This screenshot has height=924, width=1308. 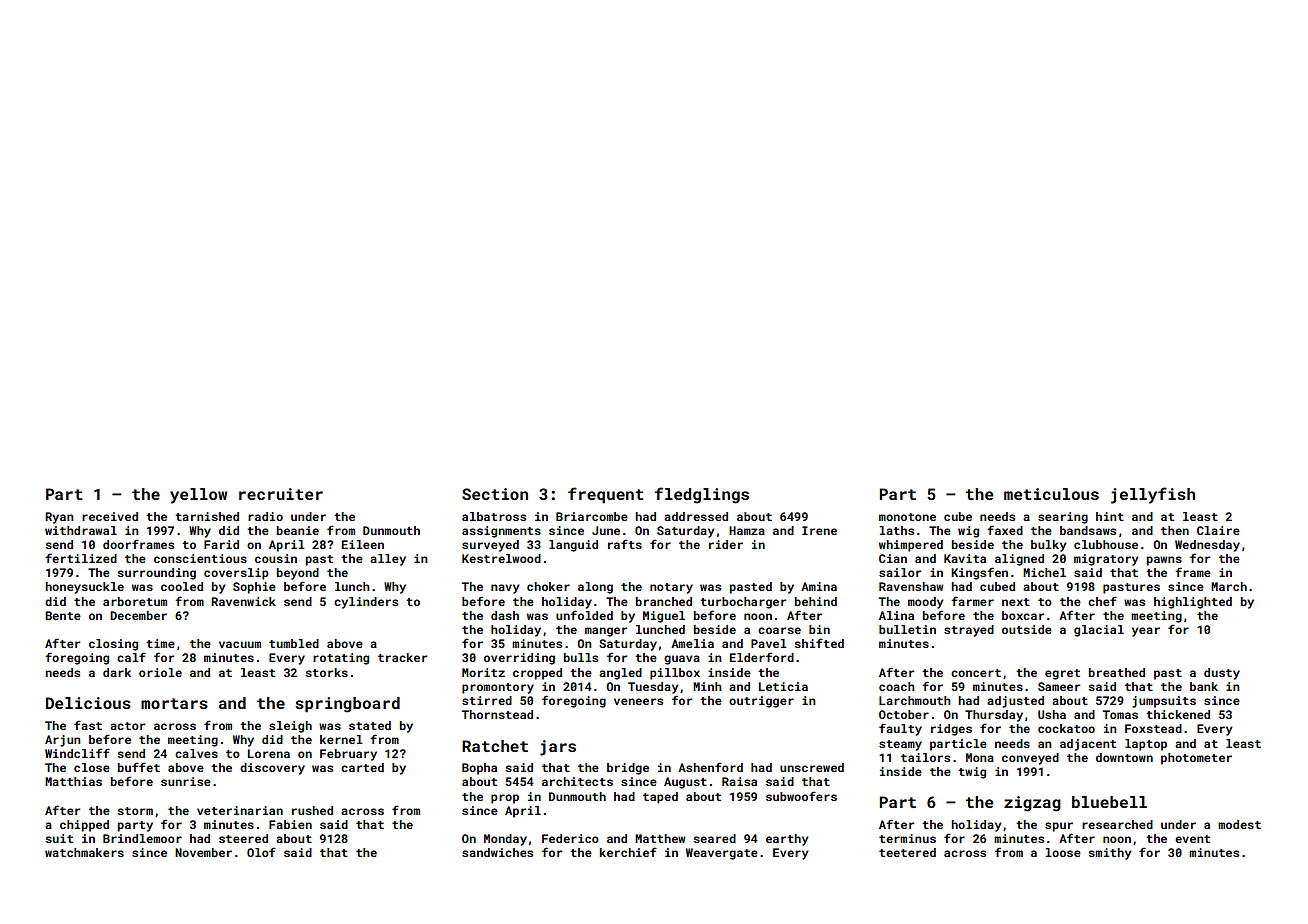 What do you see at coordinates (896, 615) in the screenshot?
I see `Alina` at bounding box center [896, 615].
